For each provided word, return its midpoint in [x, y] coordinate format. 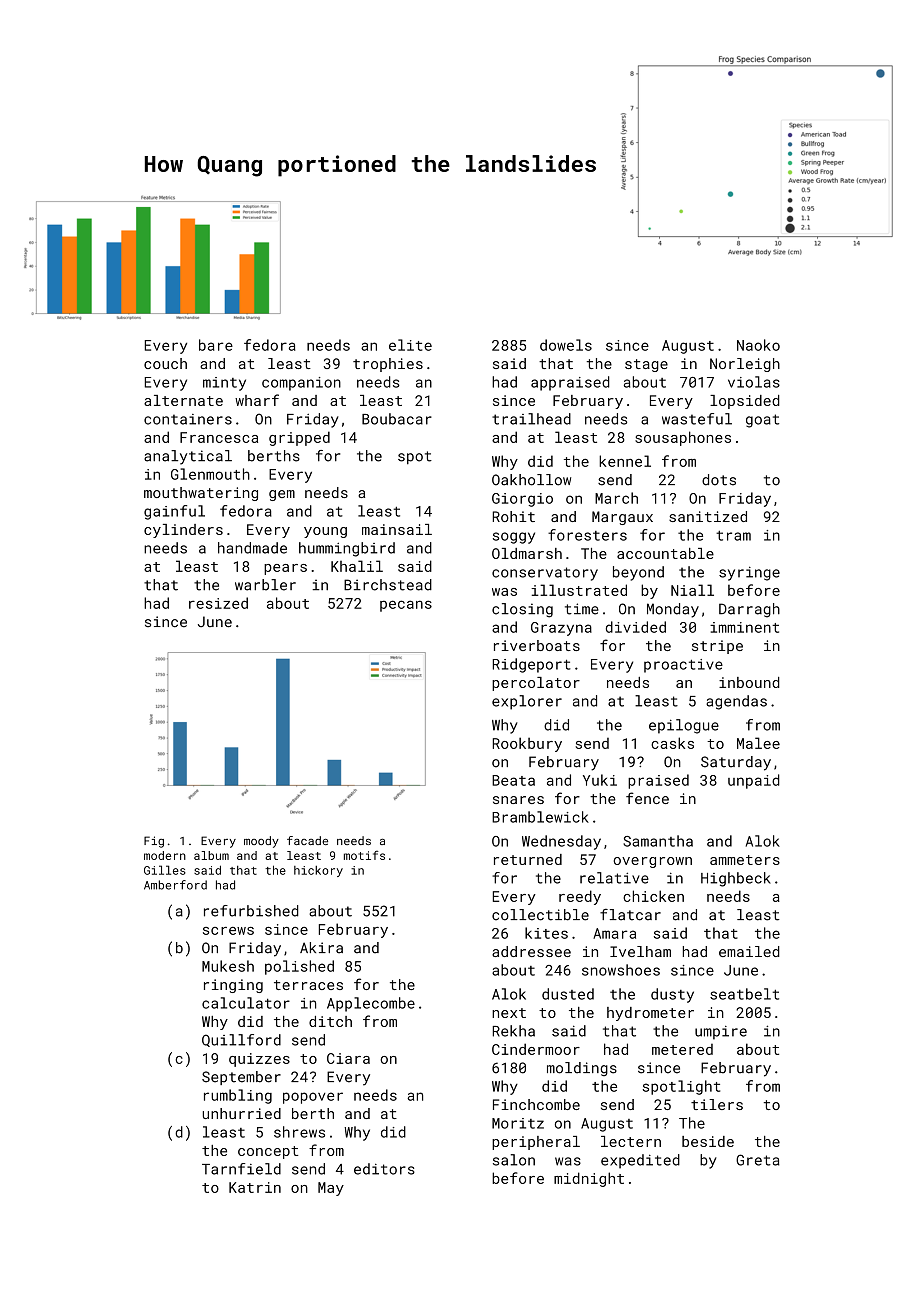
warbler [265, 585]
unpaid [754, 781]
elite [410, 345]
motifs [364, 855]
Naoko [758, 345]
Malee [758, 743]
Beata [513, 780]
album [211, 855]
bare [216, 345]
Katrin [255, 1187]
